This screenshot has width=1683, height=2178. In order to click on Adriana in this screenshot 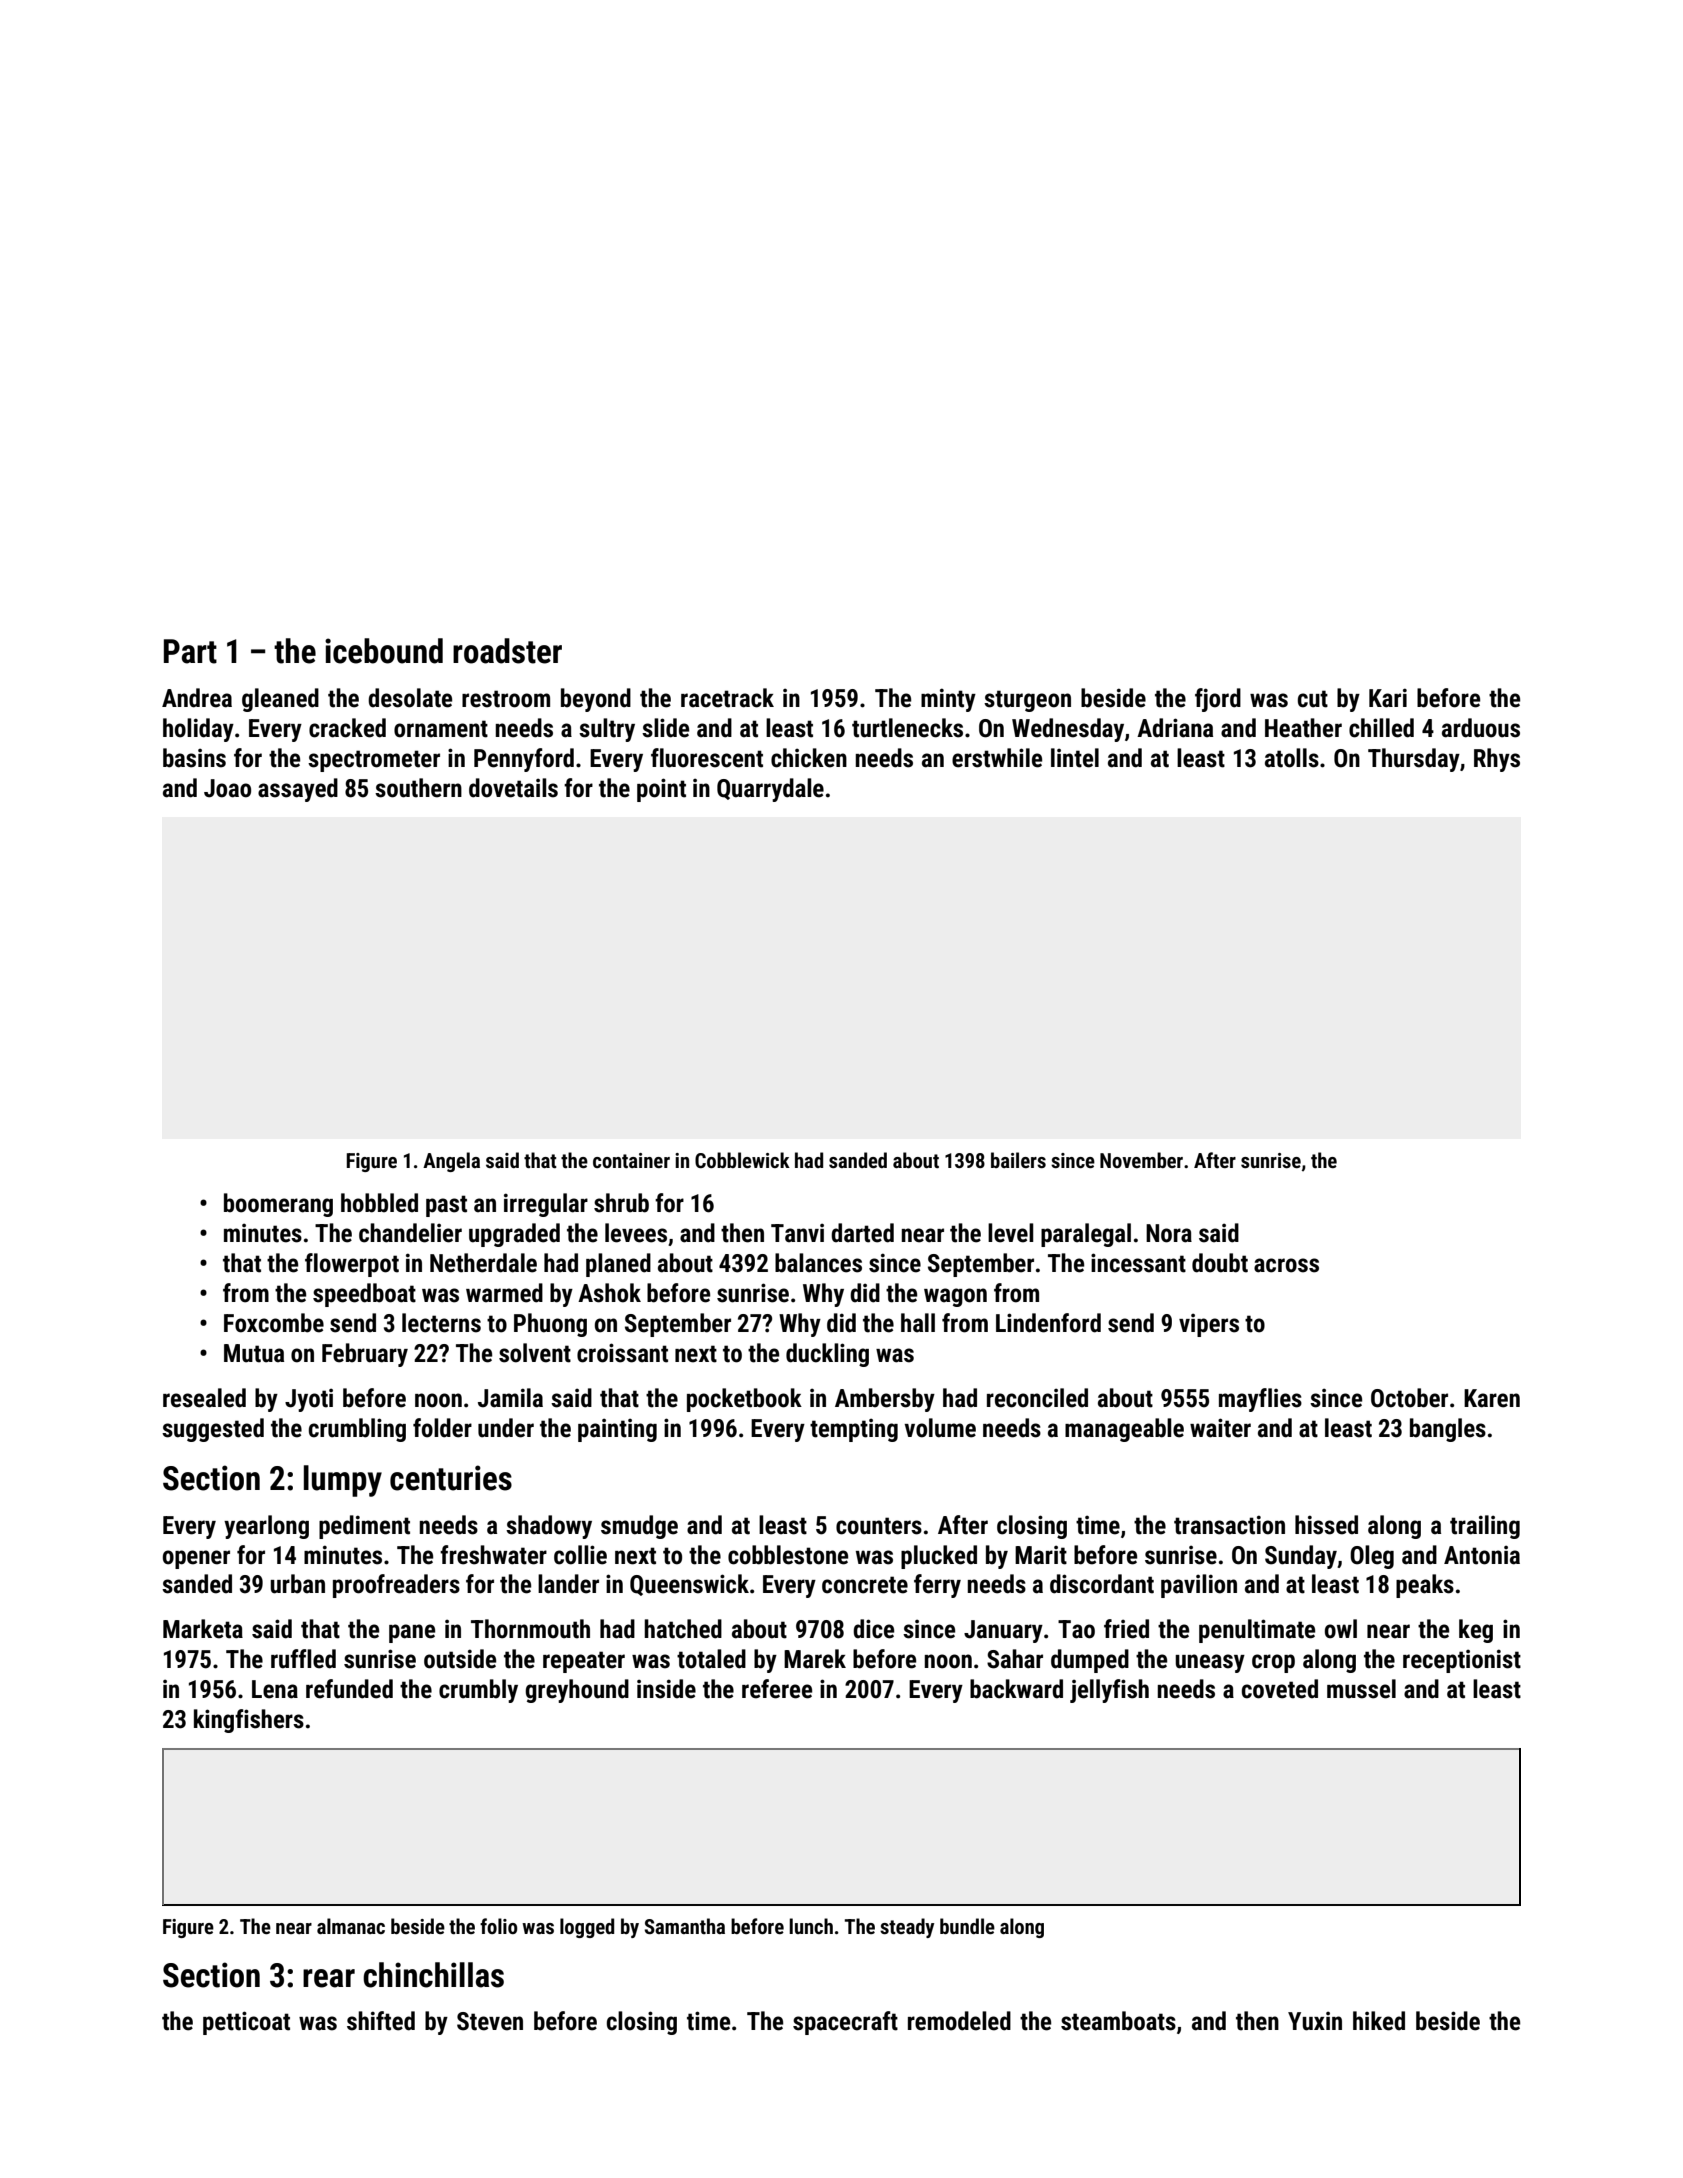, I will do `click(1175, 728)`.
